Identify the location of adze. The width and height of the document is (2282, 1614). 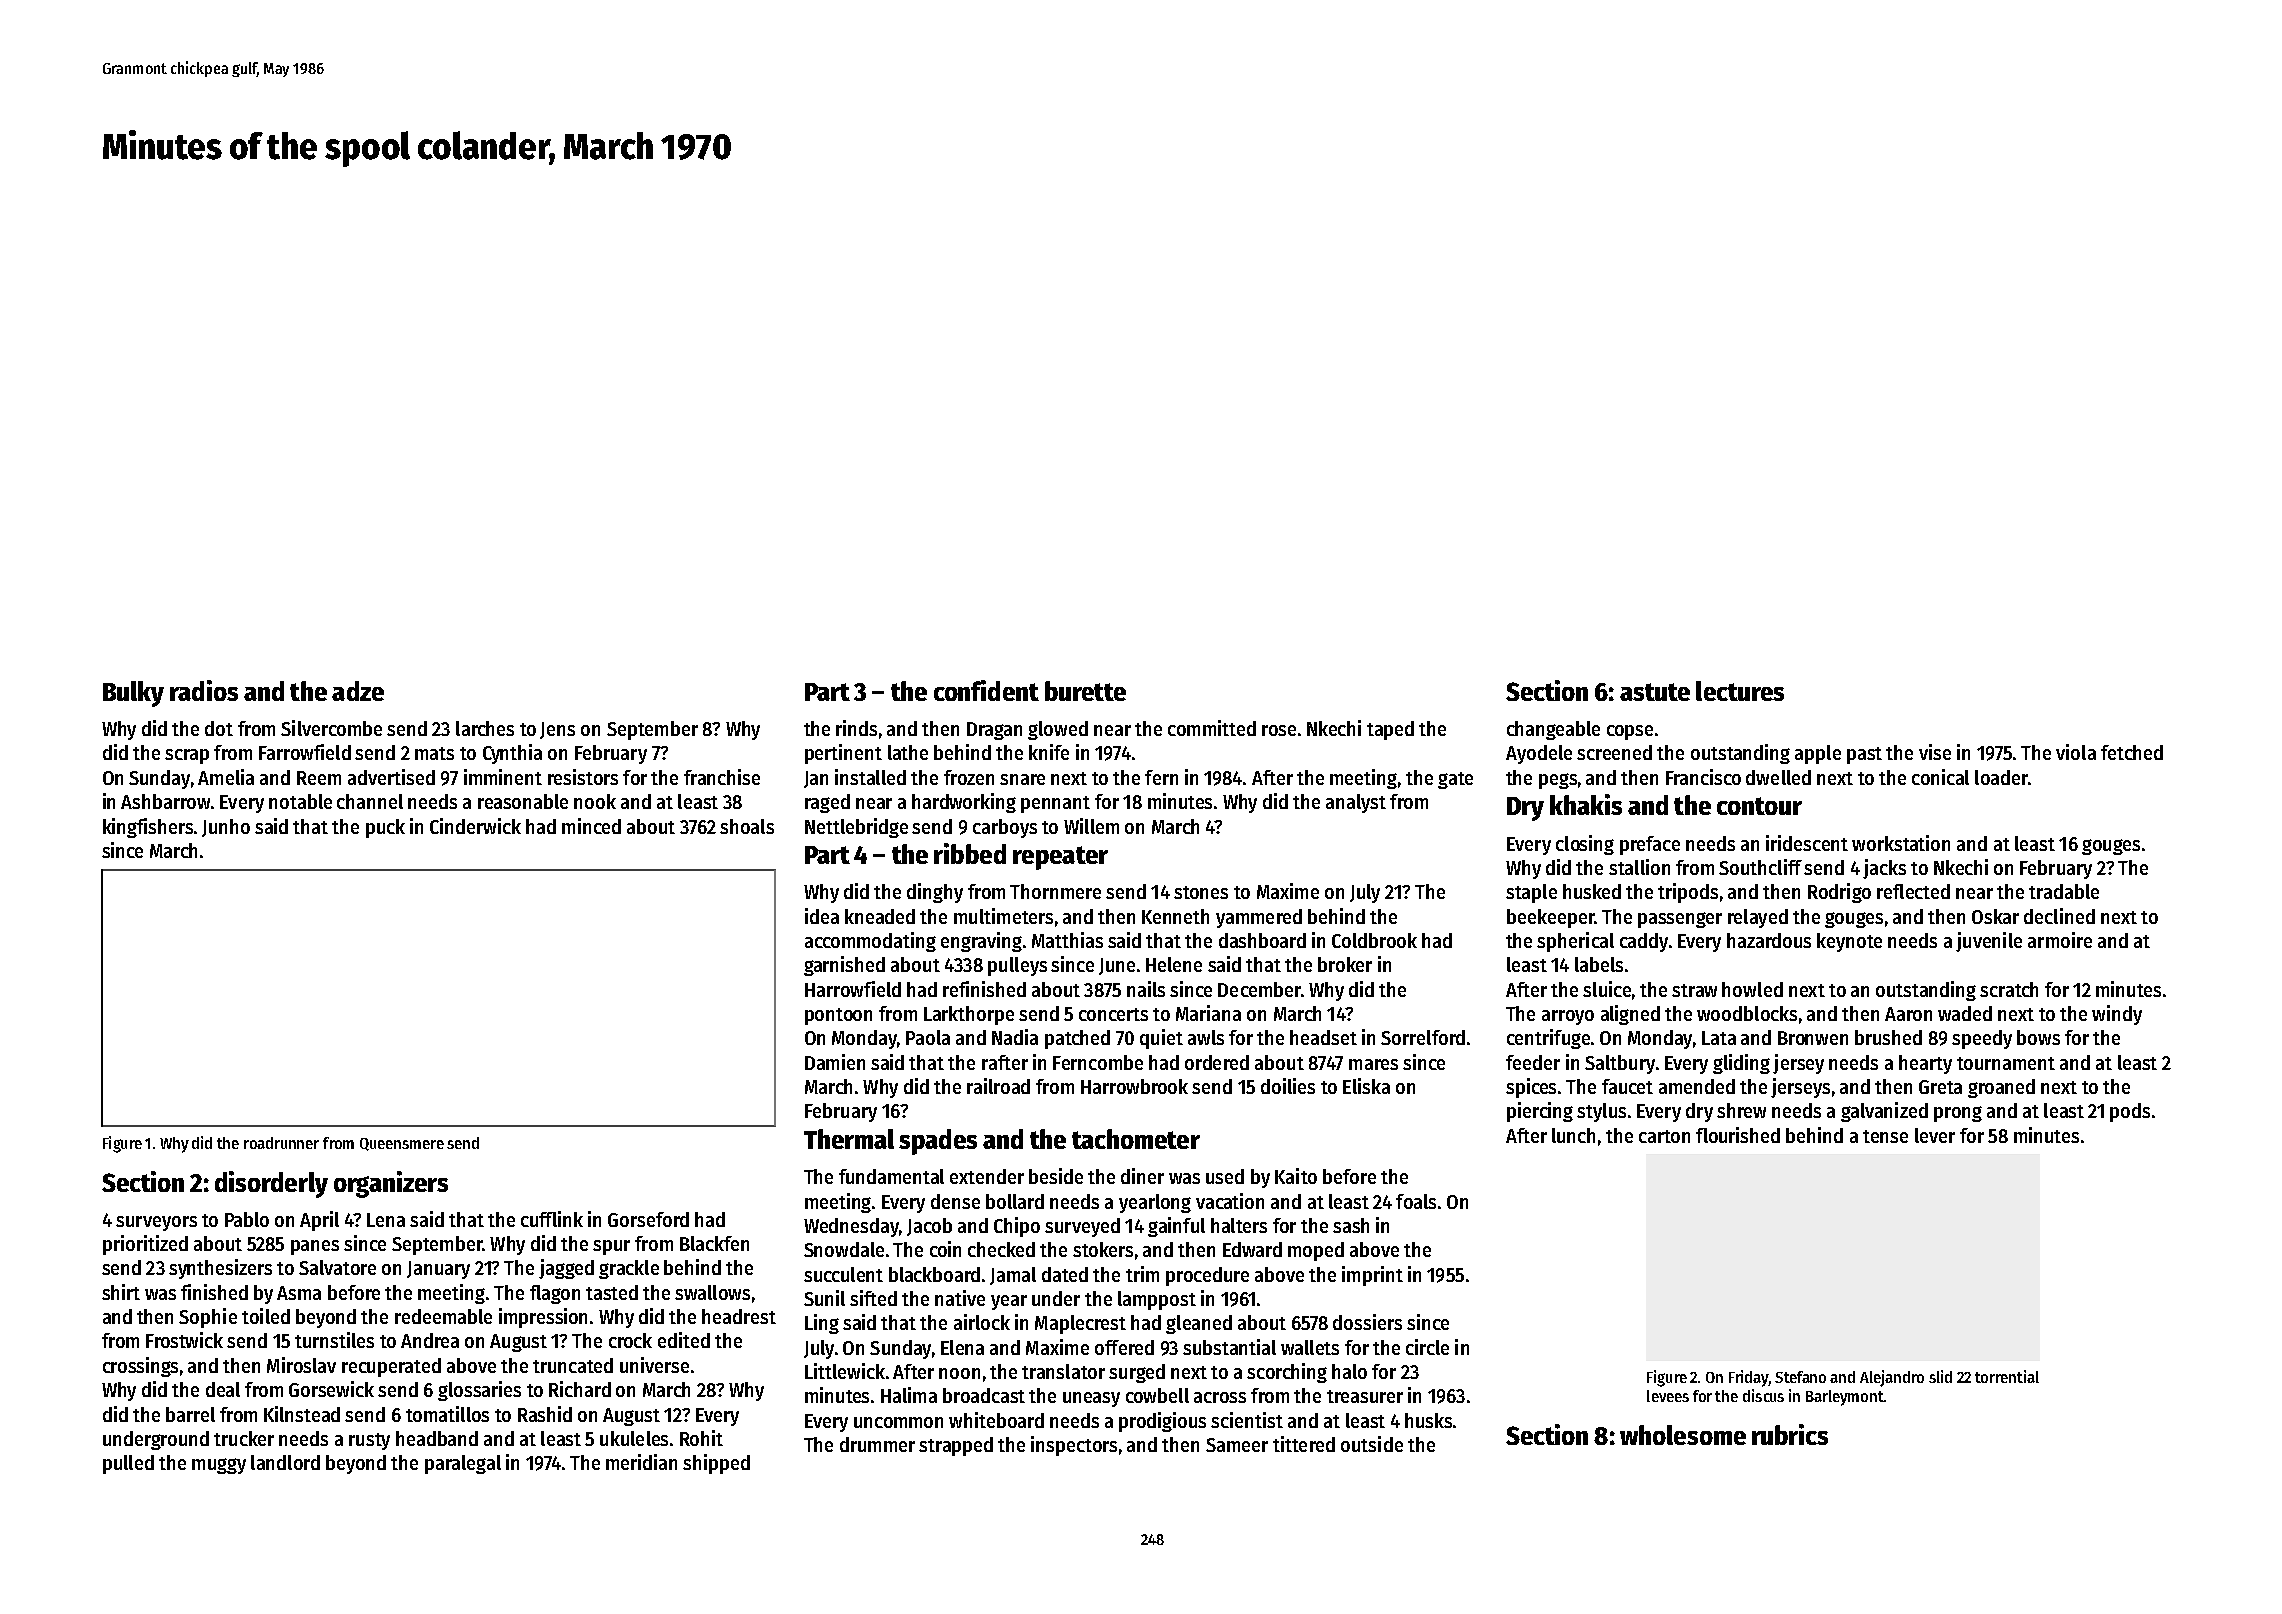
(358, 691).
